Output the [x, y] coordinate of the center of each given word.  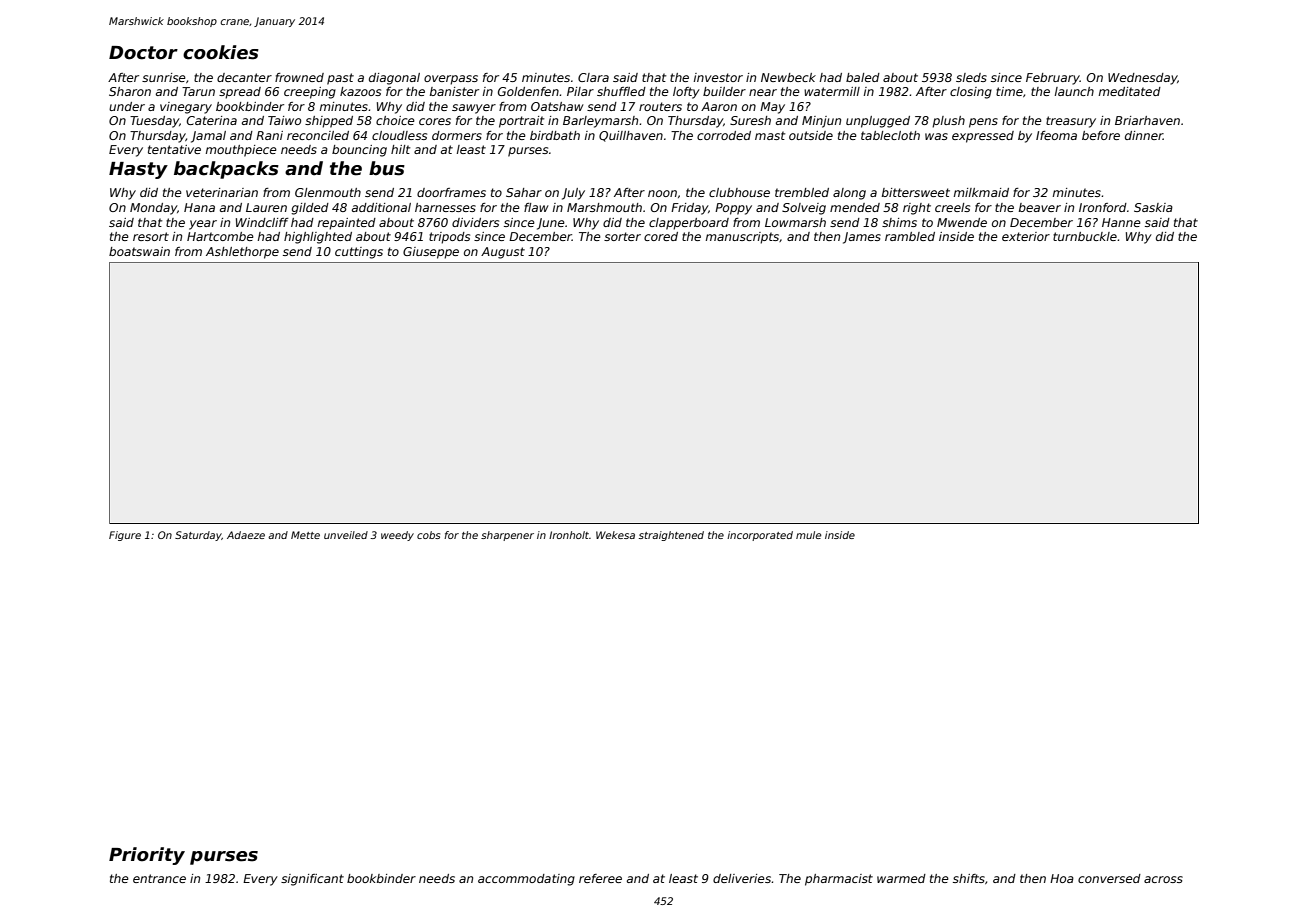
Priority [147, 856]
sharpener [507, 536]
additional [381, 207]
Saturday [198, 536]
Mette [305, 535]
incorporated [760, 536]
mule [809, 535]
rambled [910, 236]
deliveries [742, 878]
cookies [221, 52]
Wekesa [615, 535]
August [503, 253]
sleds [971, 77]
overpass [451, 80]
